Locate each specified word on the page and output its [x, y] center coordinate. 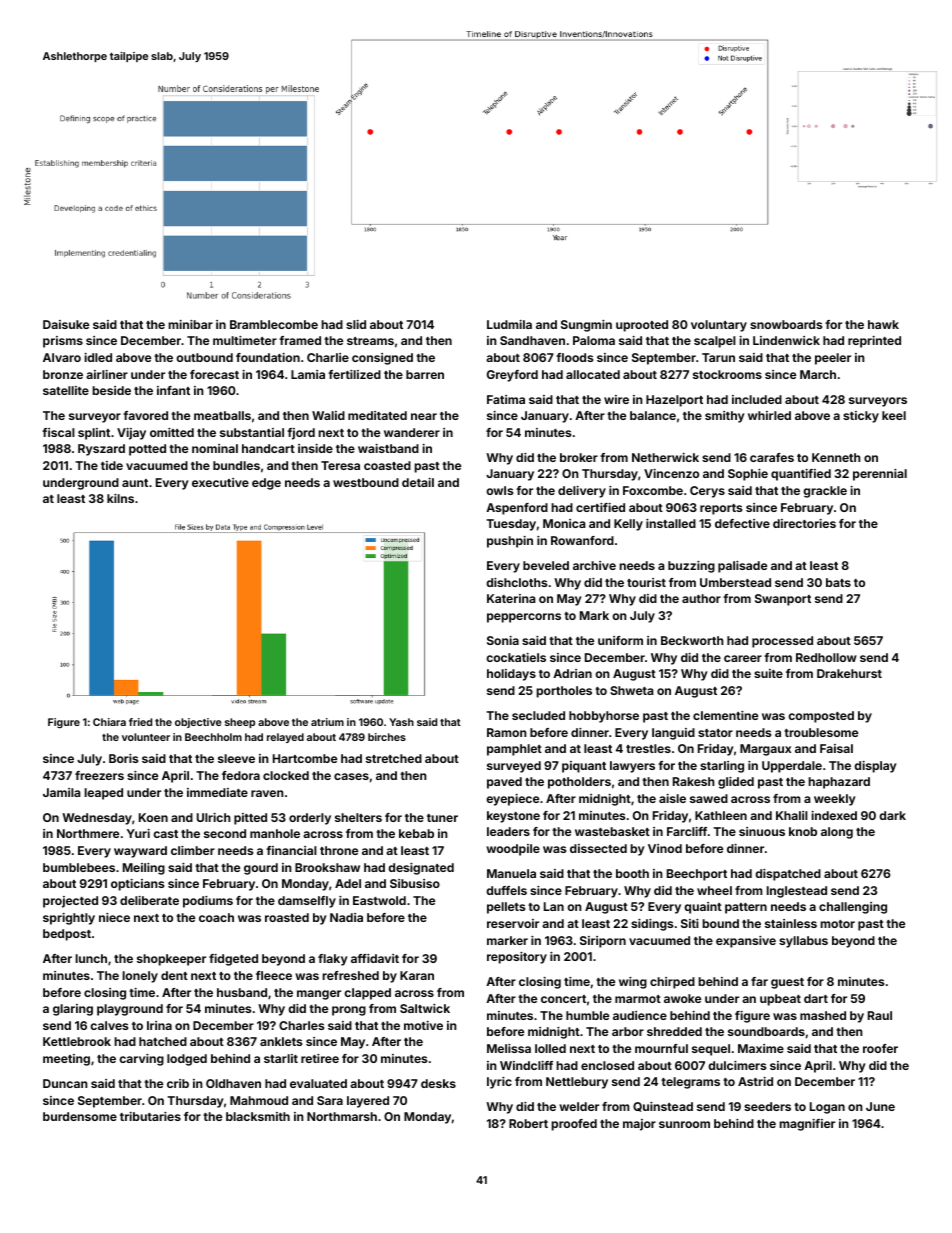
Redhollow [826, 657]
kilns [120, 498]
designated [421, 869]
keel [894, 415]
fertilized [354, 374]
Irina [159, 1025]
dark [892, 815]
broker [579, 457]
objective [198, 723]
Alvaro [62, 357]
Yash [401, 722]
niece [114, 917]
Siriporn [603, 942]
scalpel [715, 342]
